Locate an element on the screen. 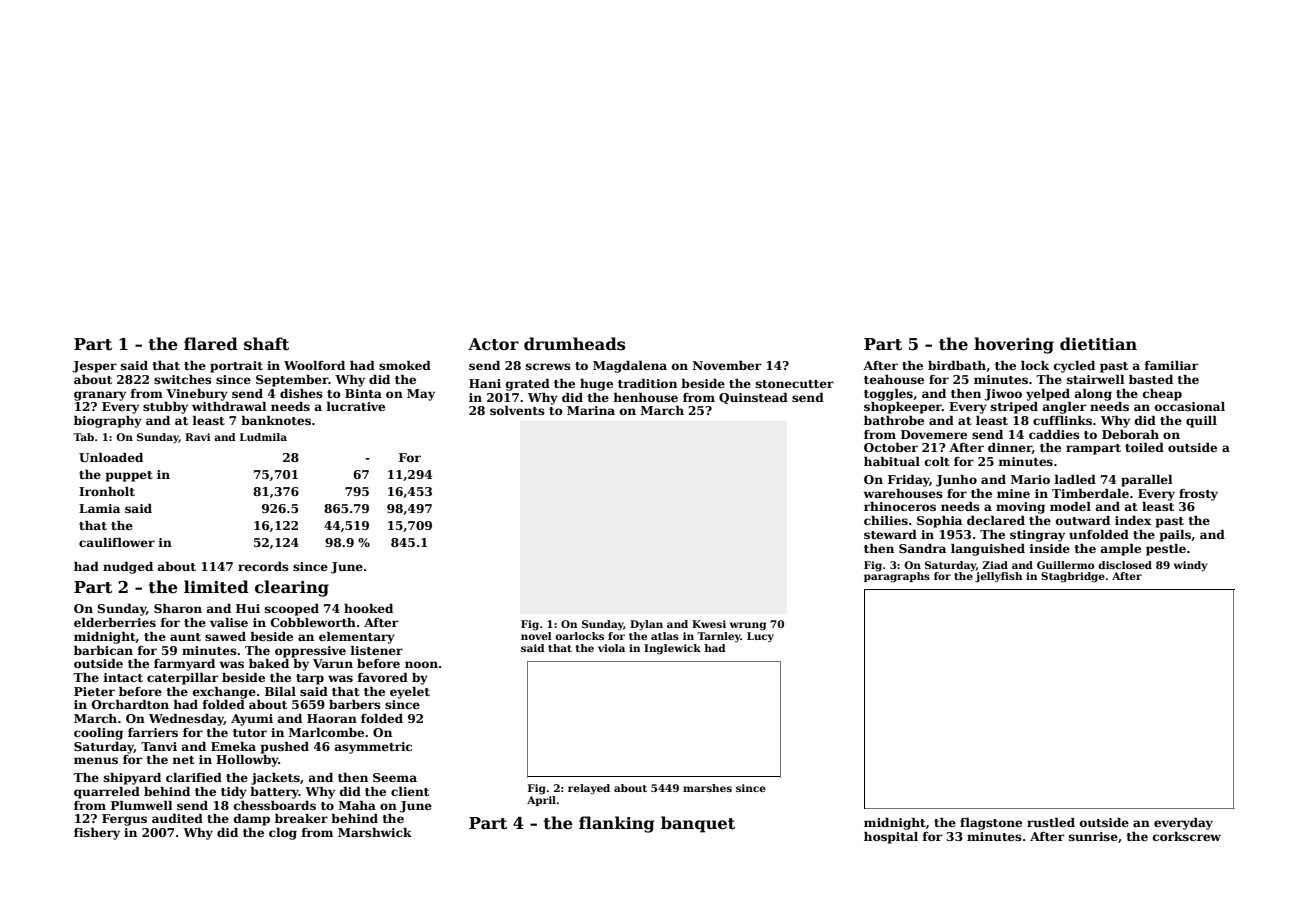 This screenshot has height=924, width=1308. quill is located at coordinates (1201, 422).
